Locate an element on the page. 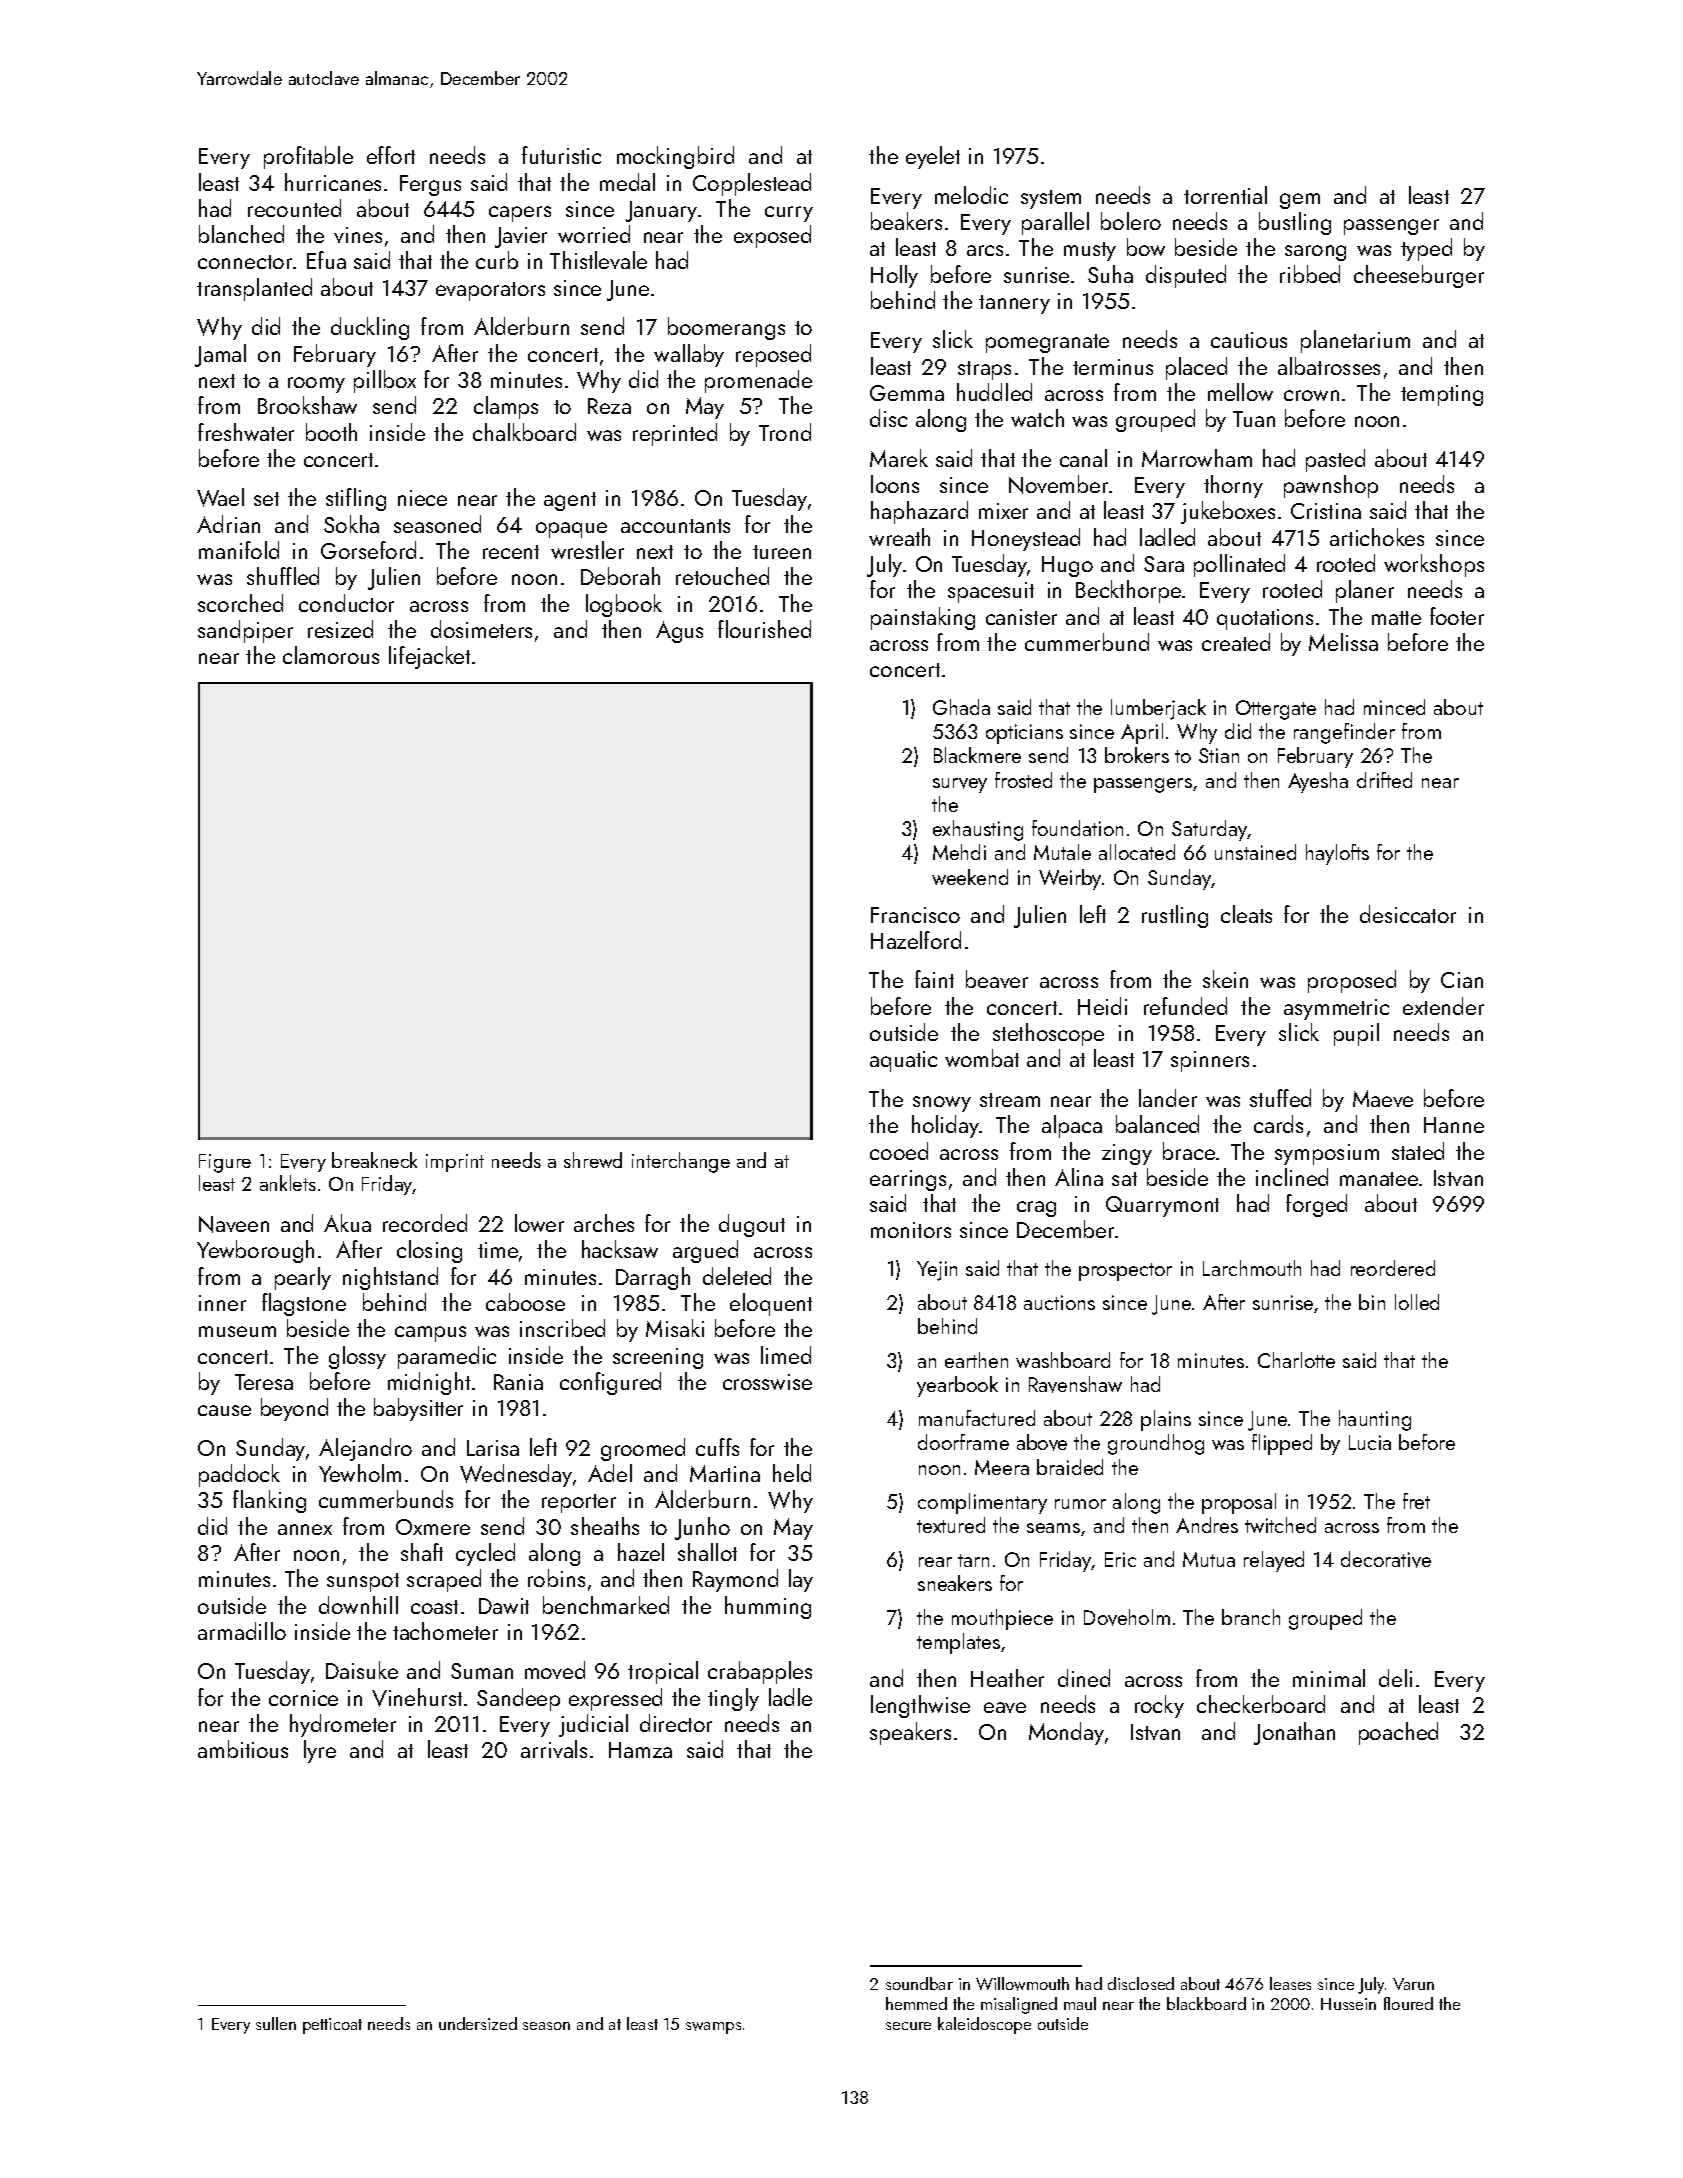 The image size is (1683, 2178). blackboard is located at coordinates (1206, 2003).
